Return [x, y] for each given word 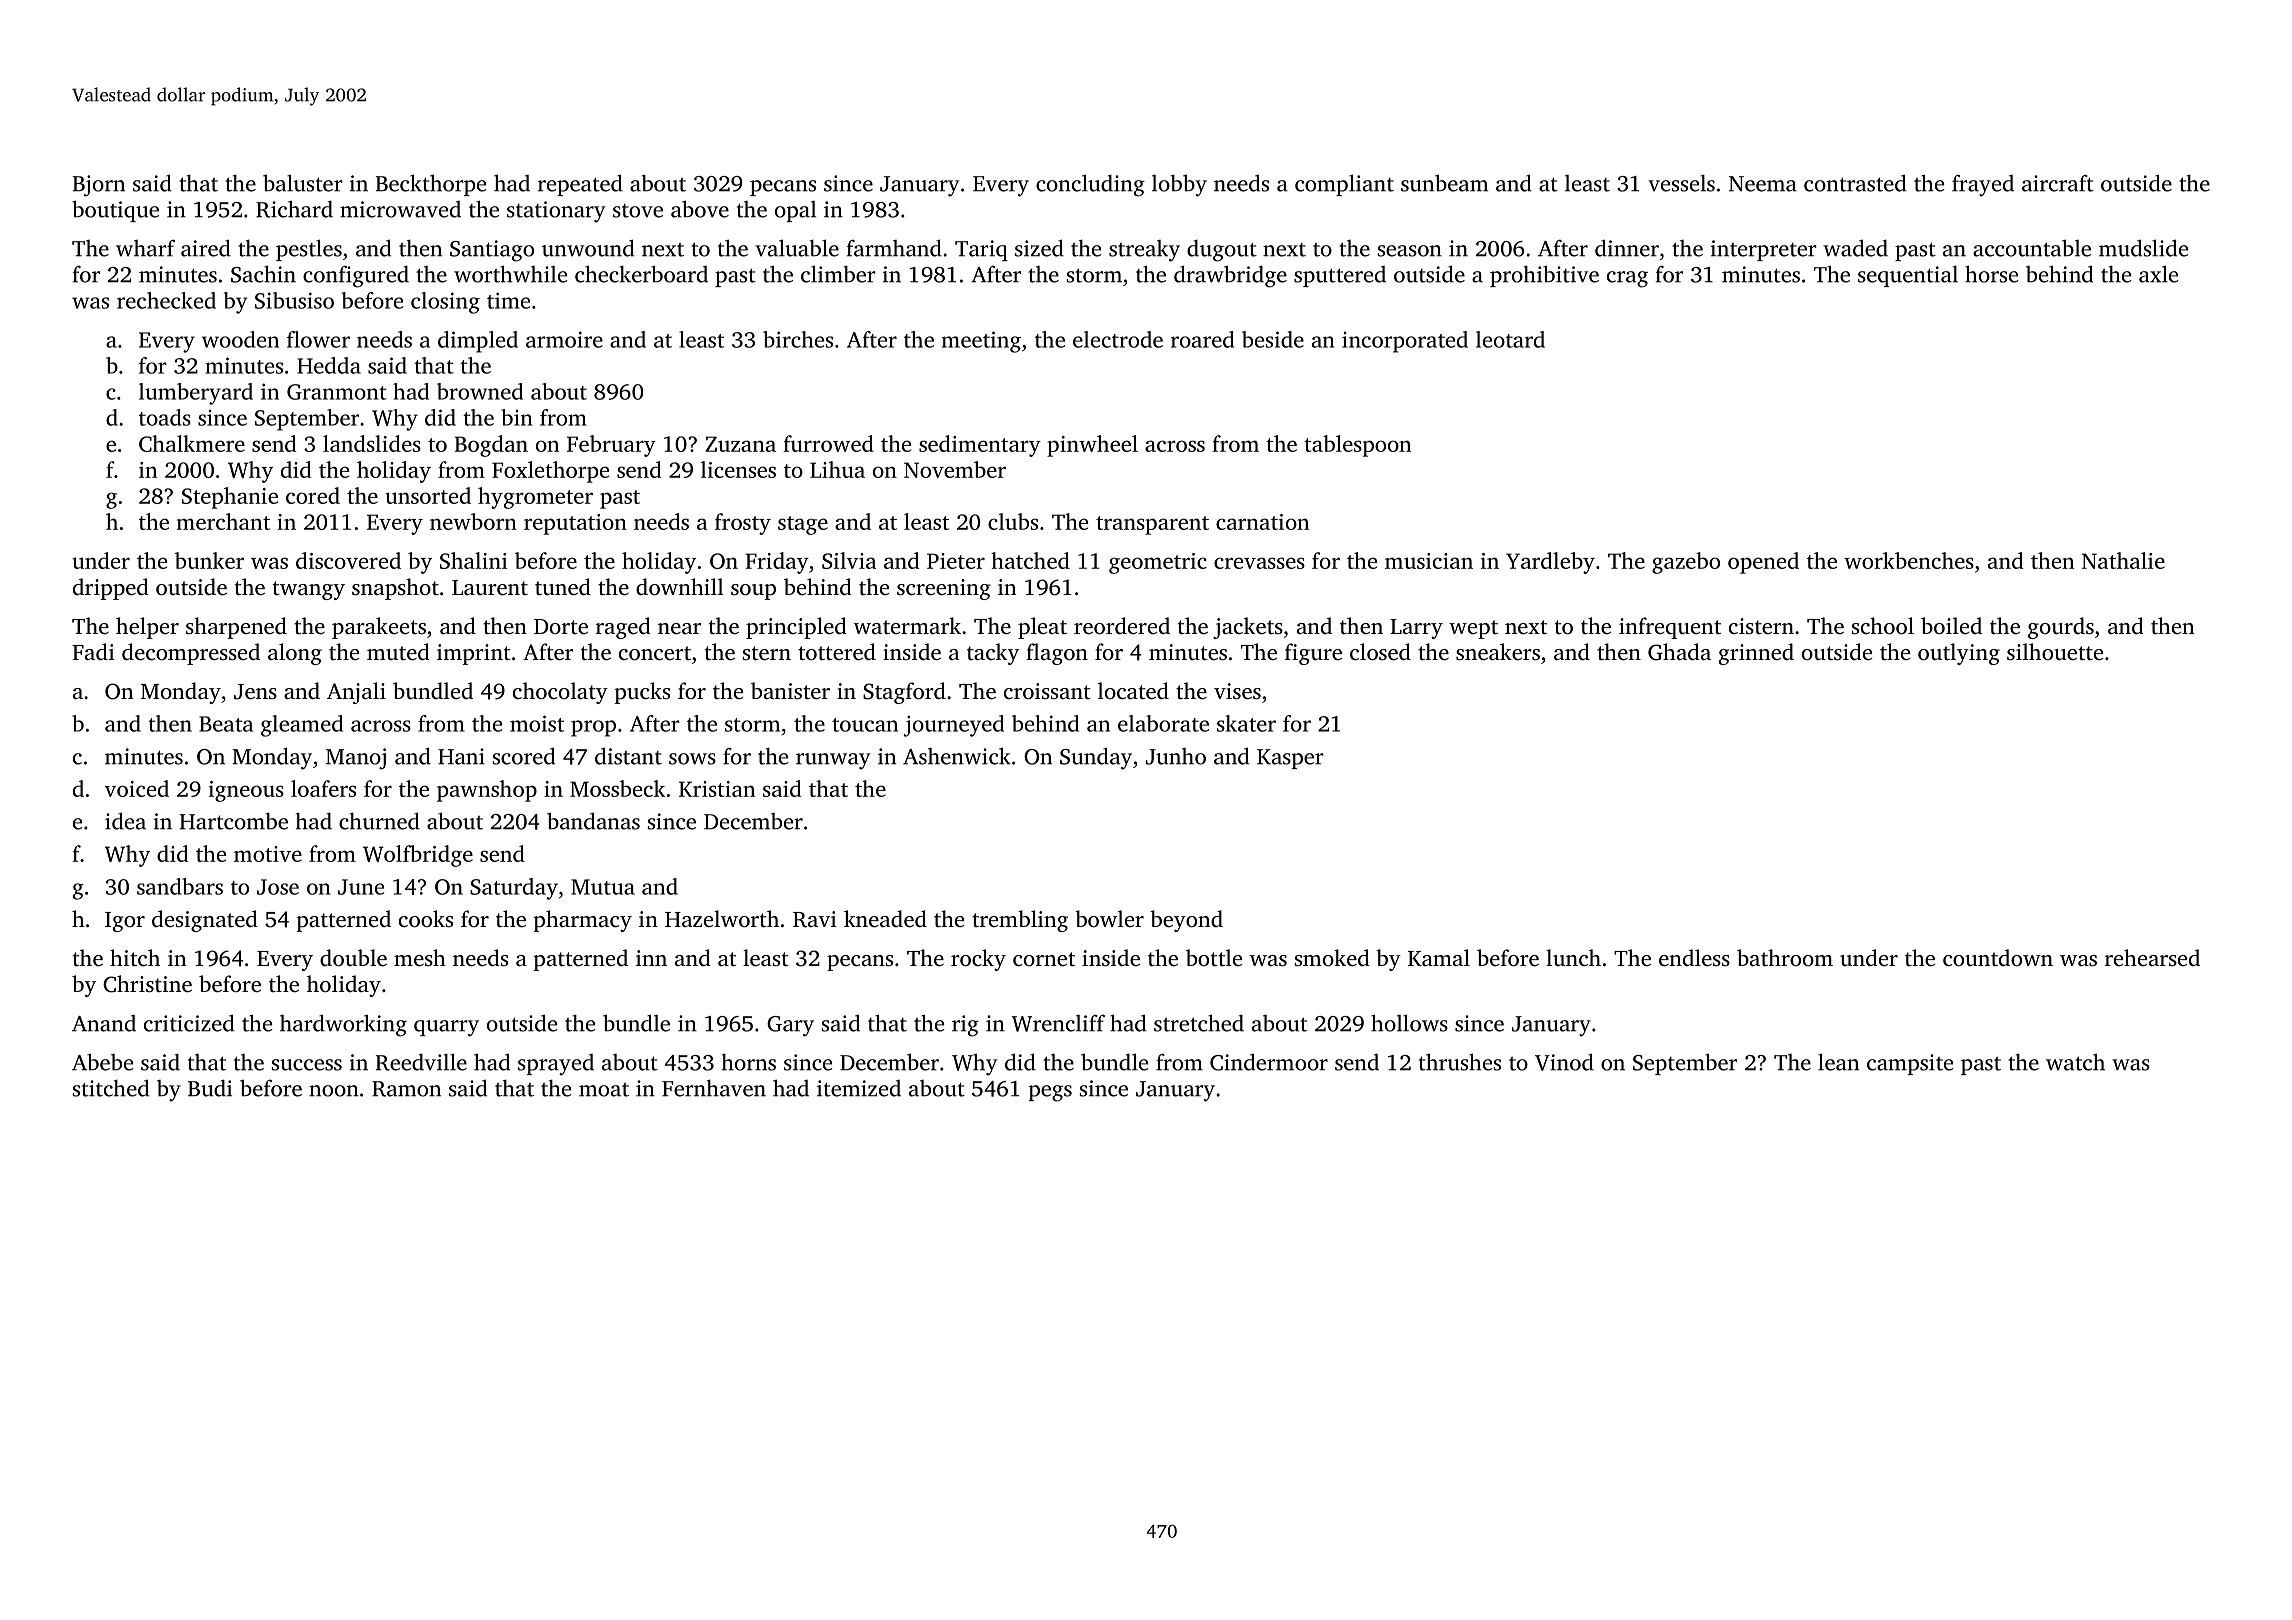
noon [334, 1091]
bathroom [1785, 957]
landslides [372, 443]
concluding [1090, 185]
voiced [137, 788]
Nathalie [2123, 560]
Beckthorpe [431, 185]
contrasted [1855, 183]
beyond [1186, 921]
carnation [1262, 522]
